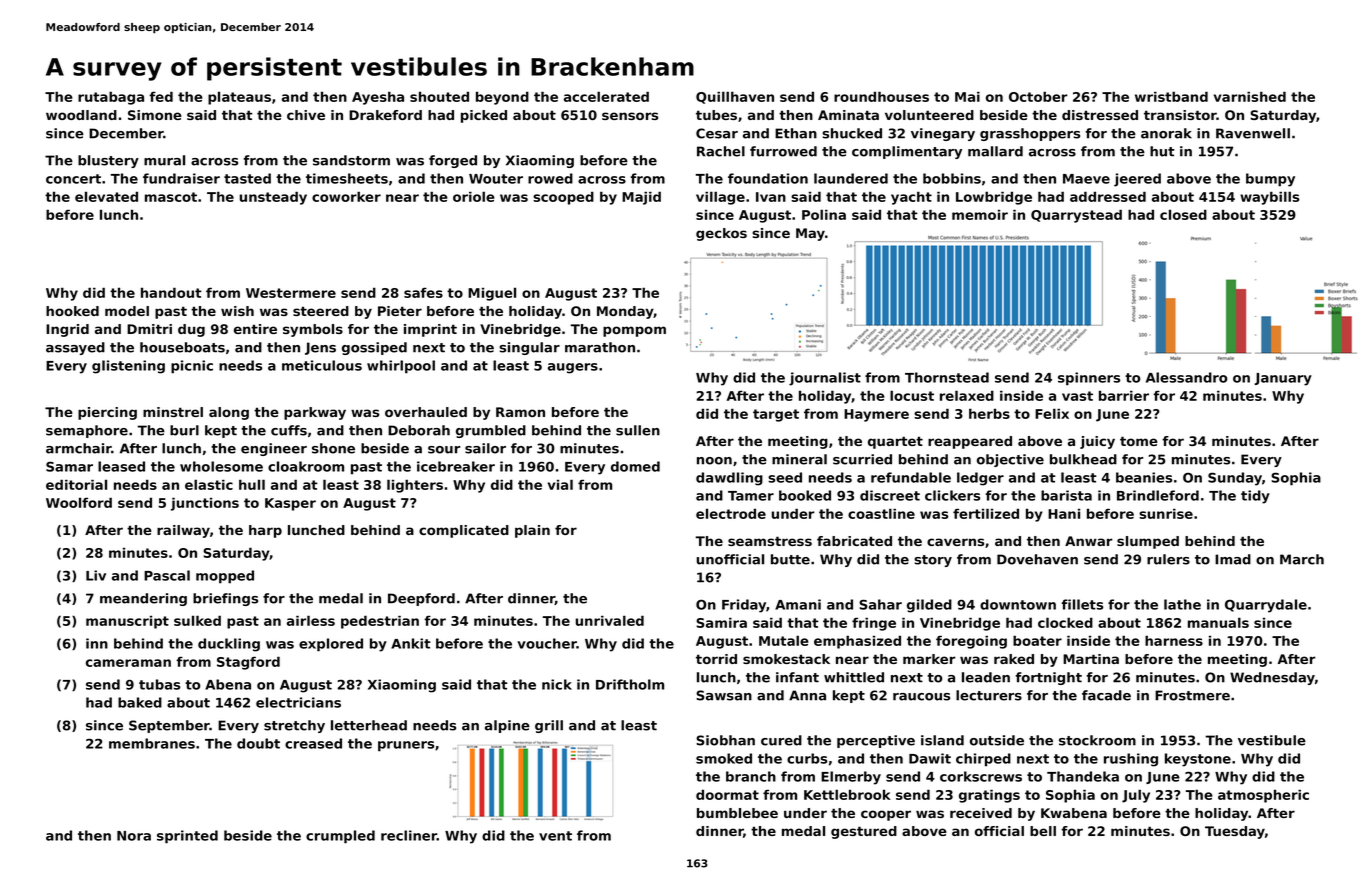 The height and width of the page is (887, 1372). Describe the element at coordinates (1030, 134) in the page. I see `grasshoppers` at that location.
